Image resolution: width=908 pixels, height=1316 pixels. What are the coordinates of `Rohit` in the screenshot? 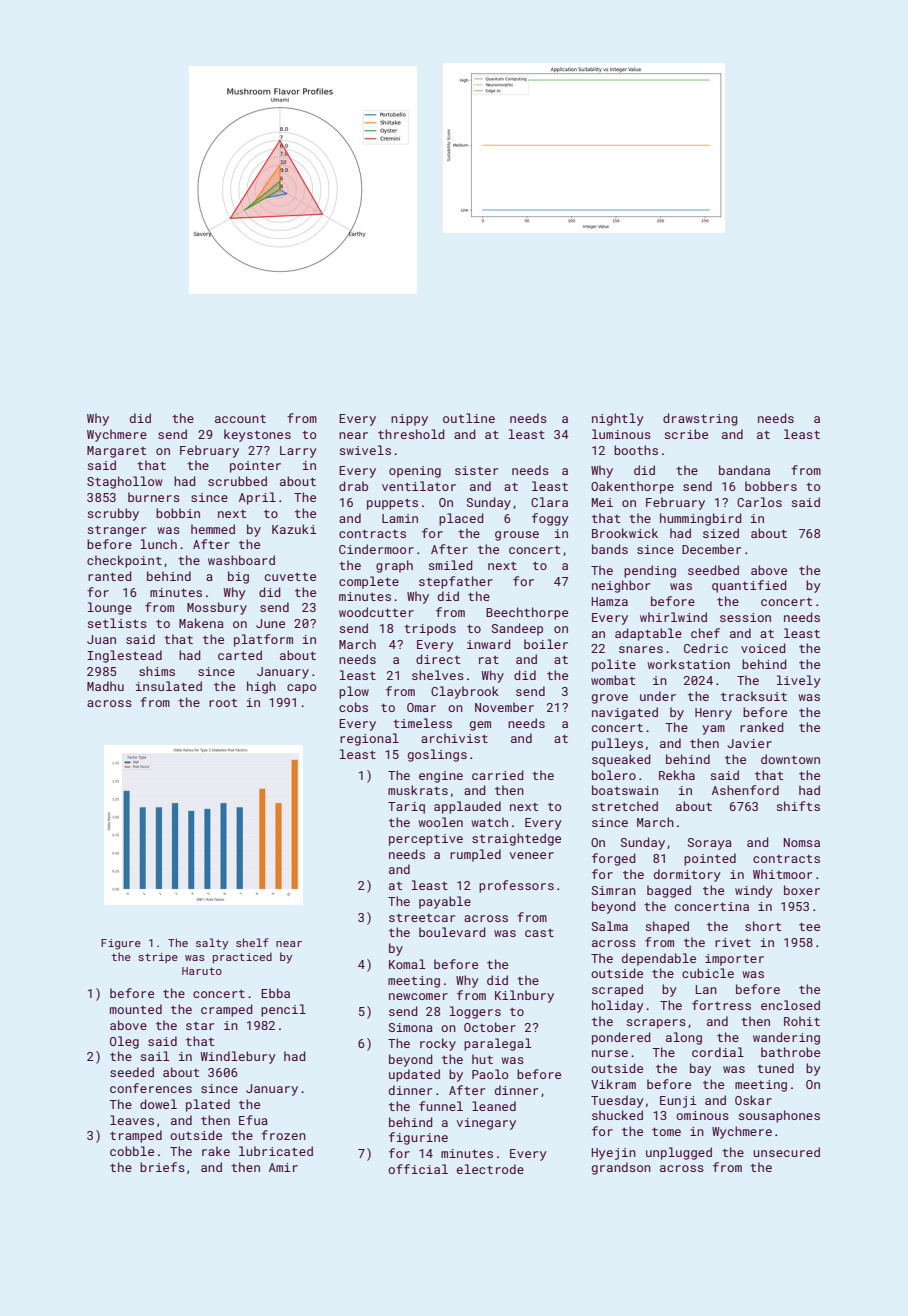 It's located at (802, 1021).
